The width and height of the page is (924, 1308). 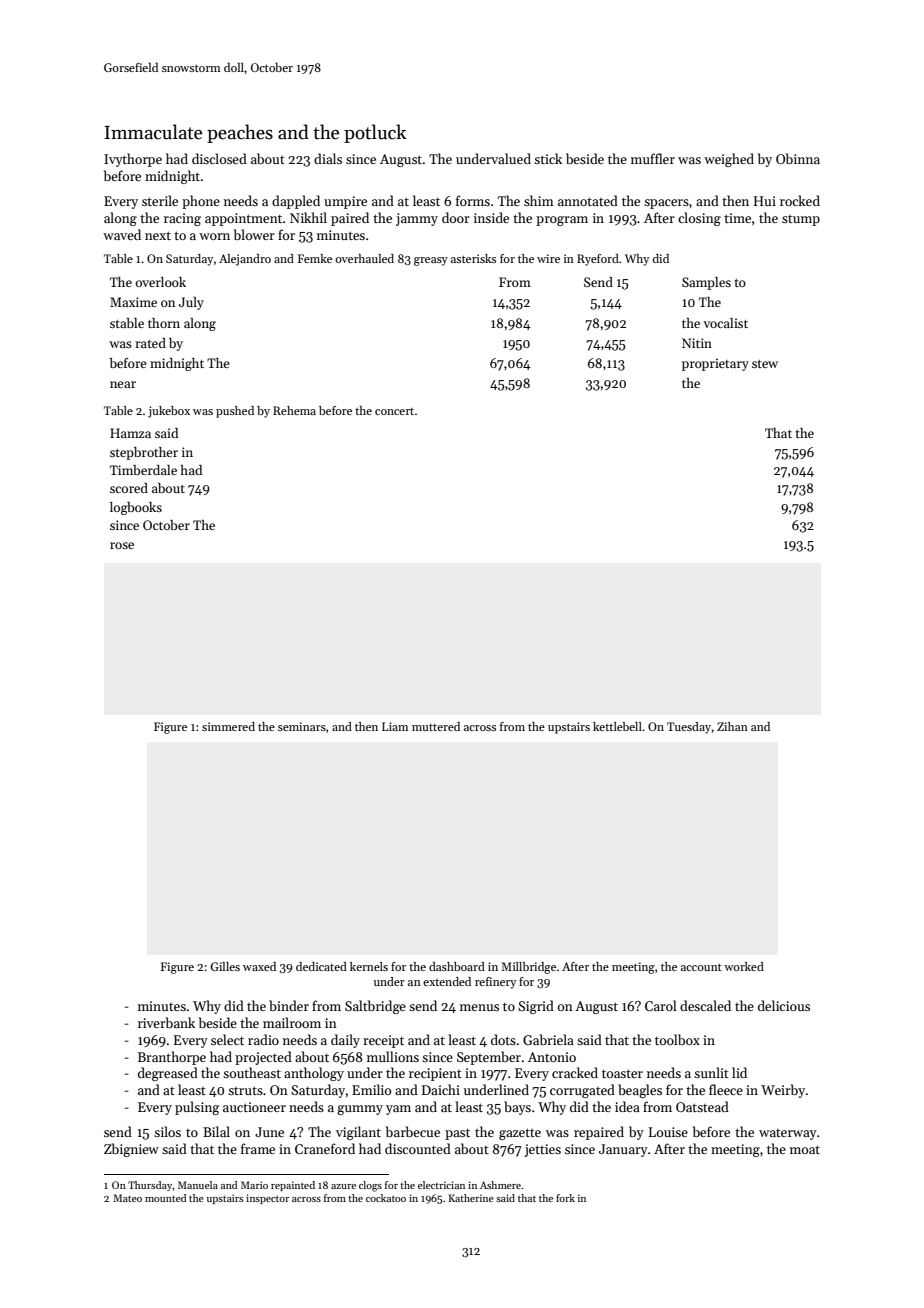 What do you see at coordinates (598, 260) in the page?
I see `Ryeford` at bounding box center [598, 260].
